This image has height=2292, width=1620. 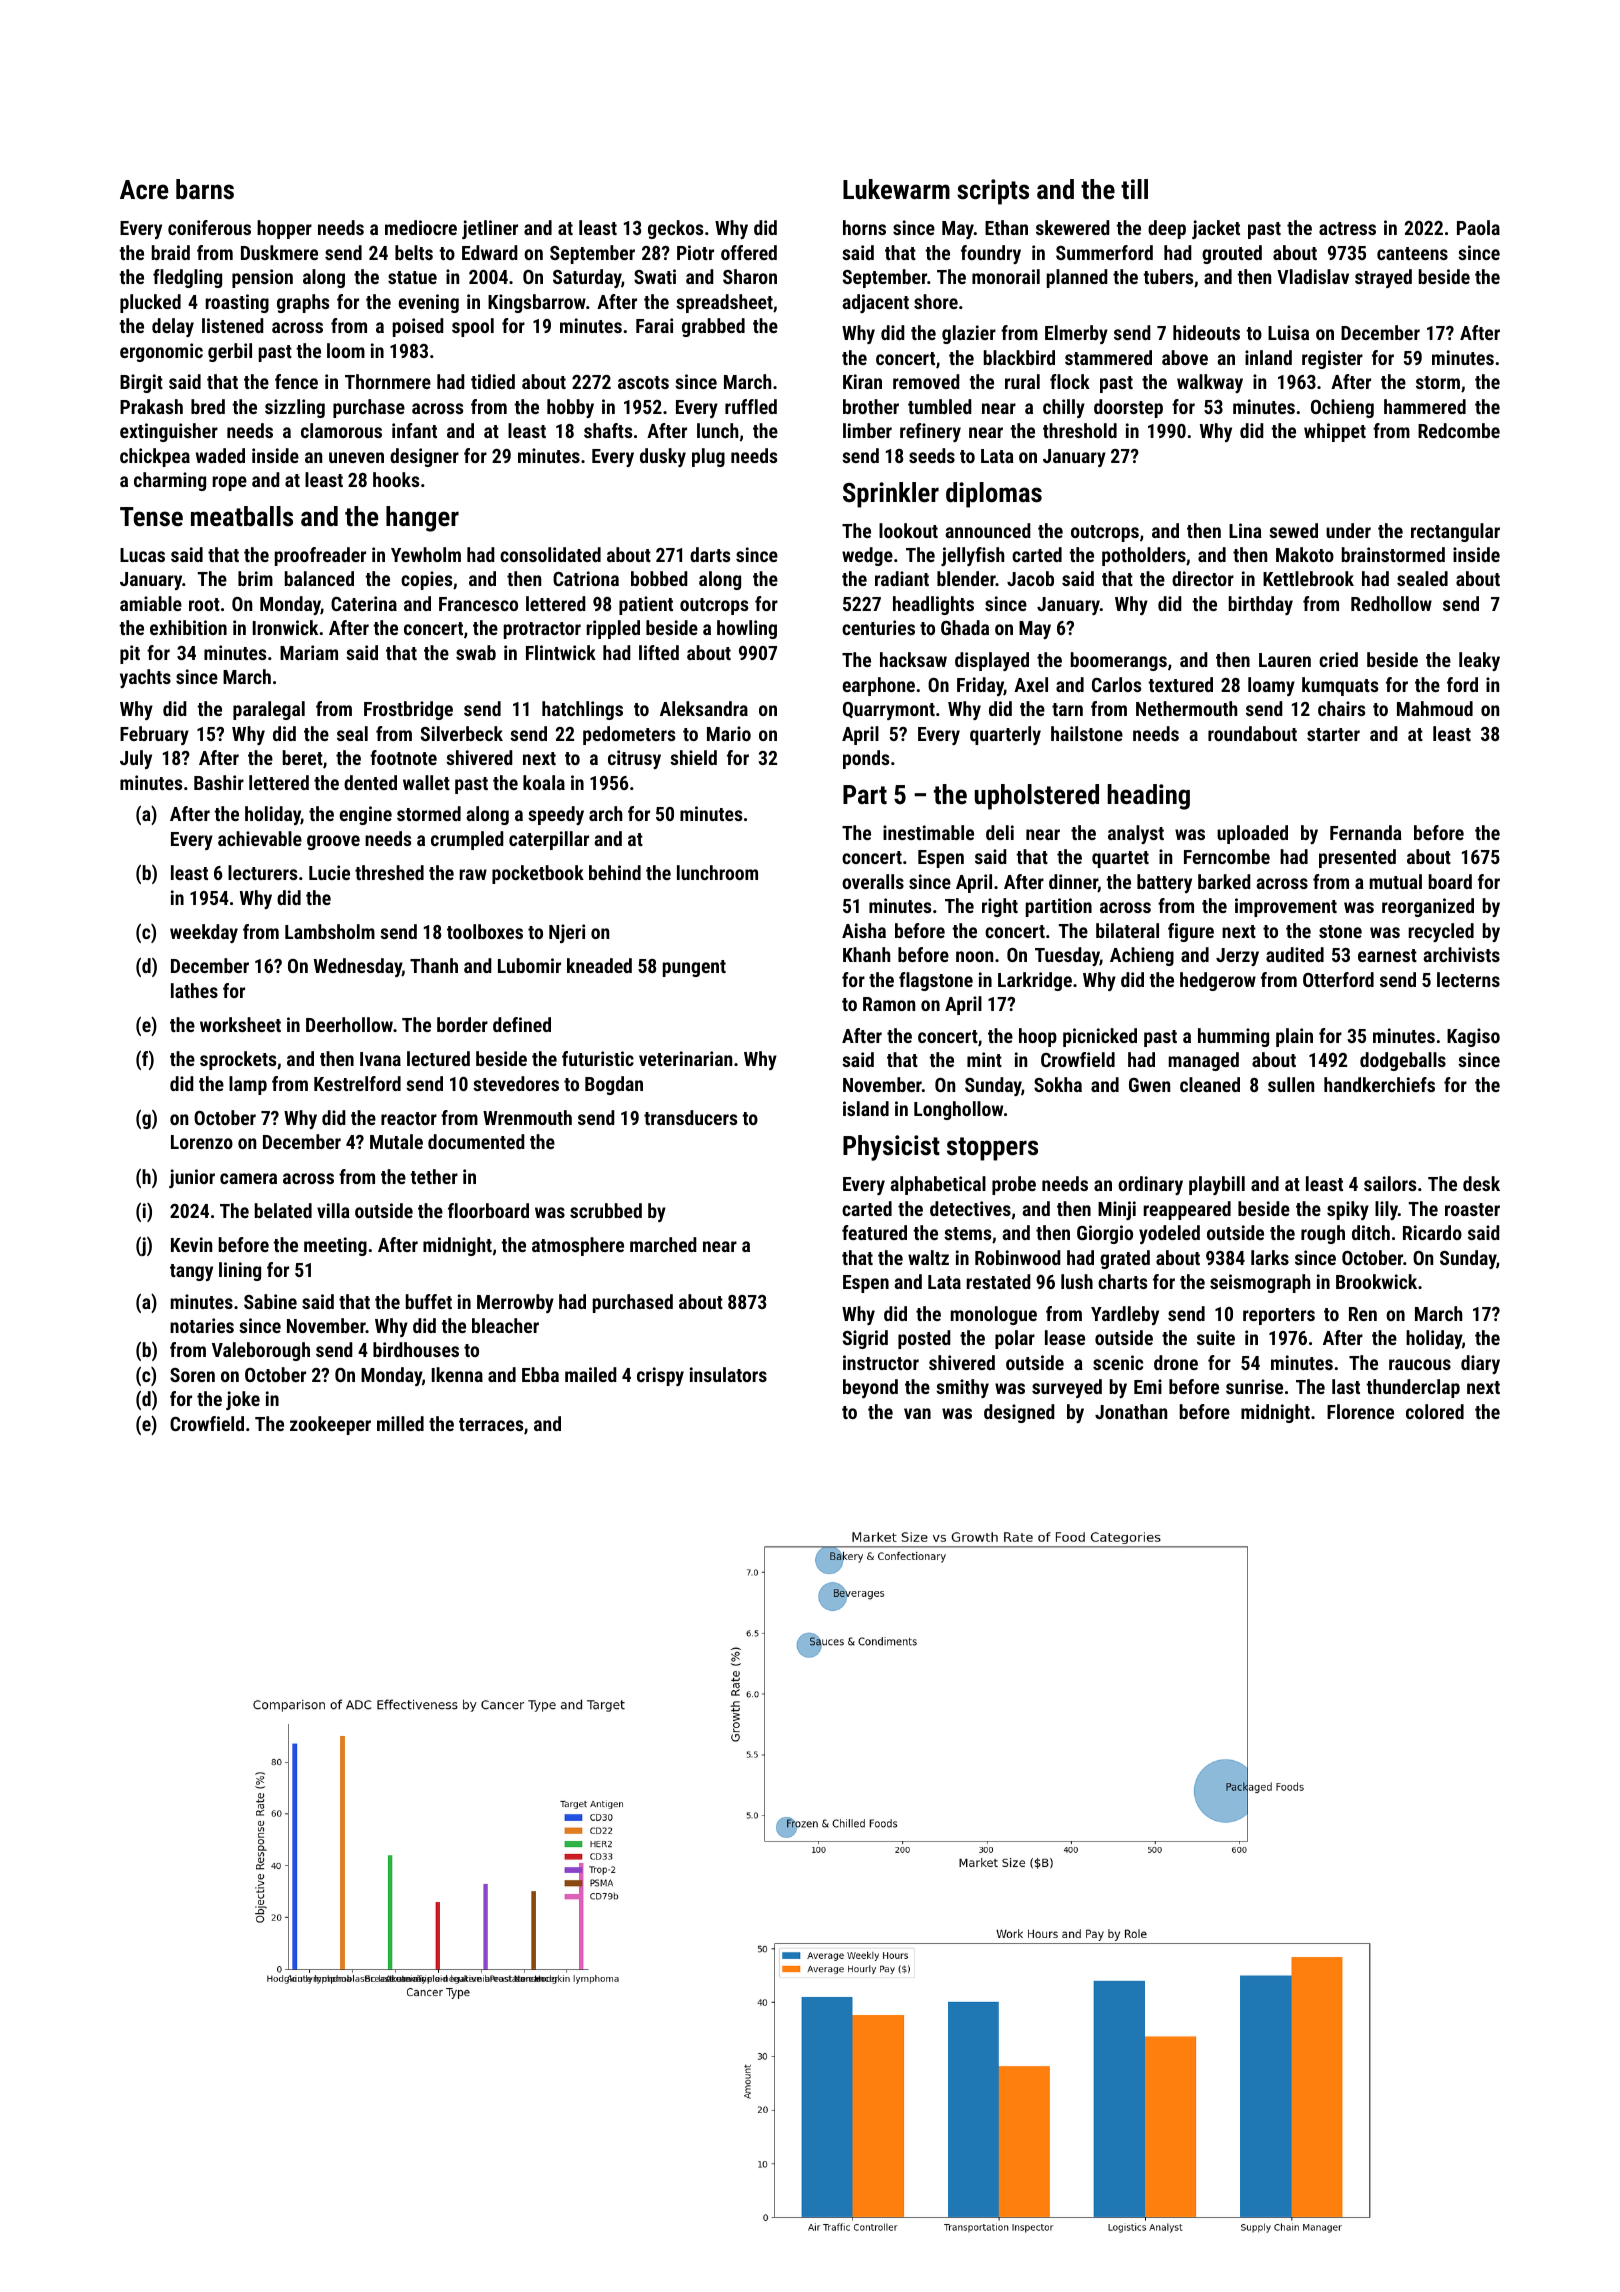 I want to click on boomerangs, so click(x=1119, y=661).
